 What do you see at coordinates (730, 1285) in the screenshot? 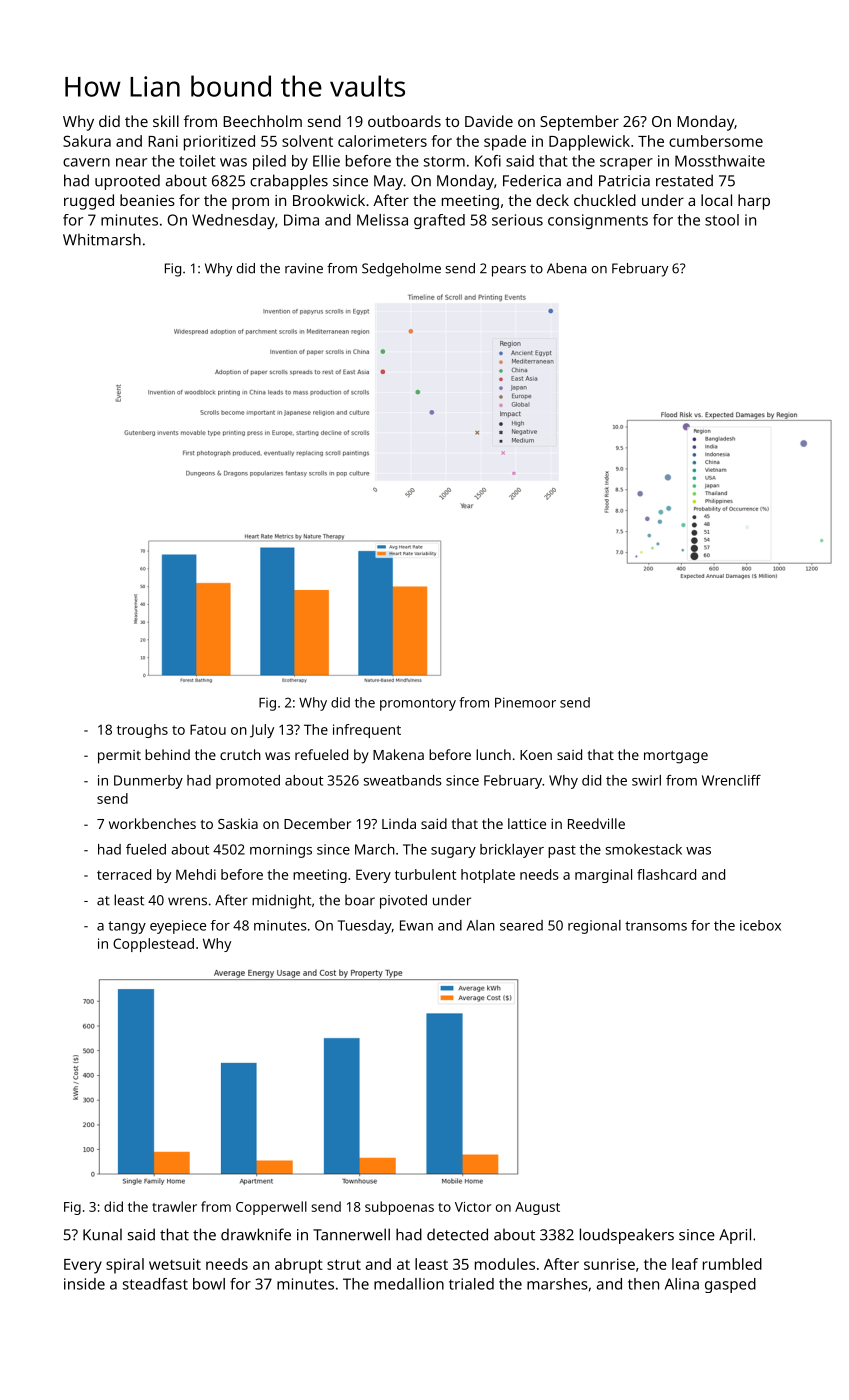
I see `gasped` at bounding box center [730, 1285].
